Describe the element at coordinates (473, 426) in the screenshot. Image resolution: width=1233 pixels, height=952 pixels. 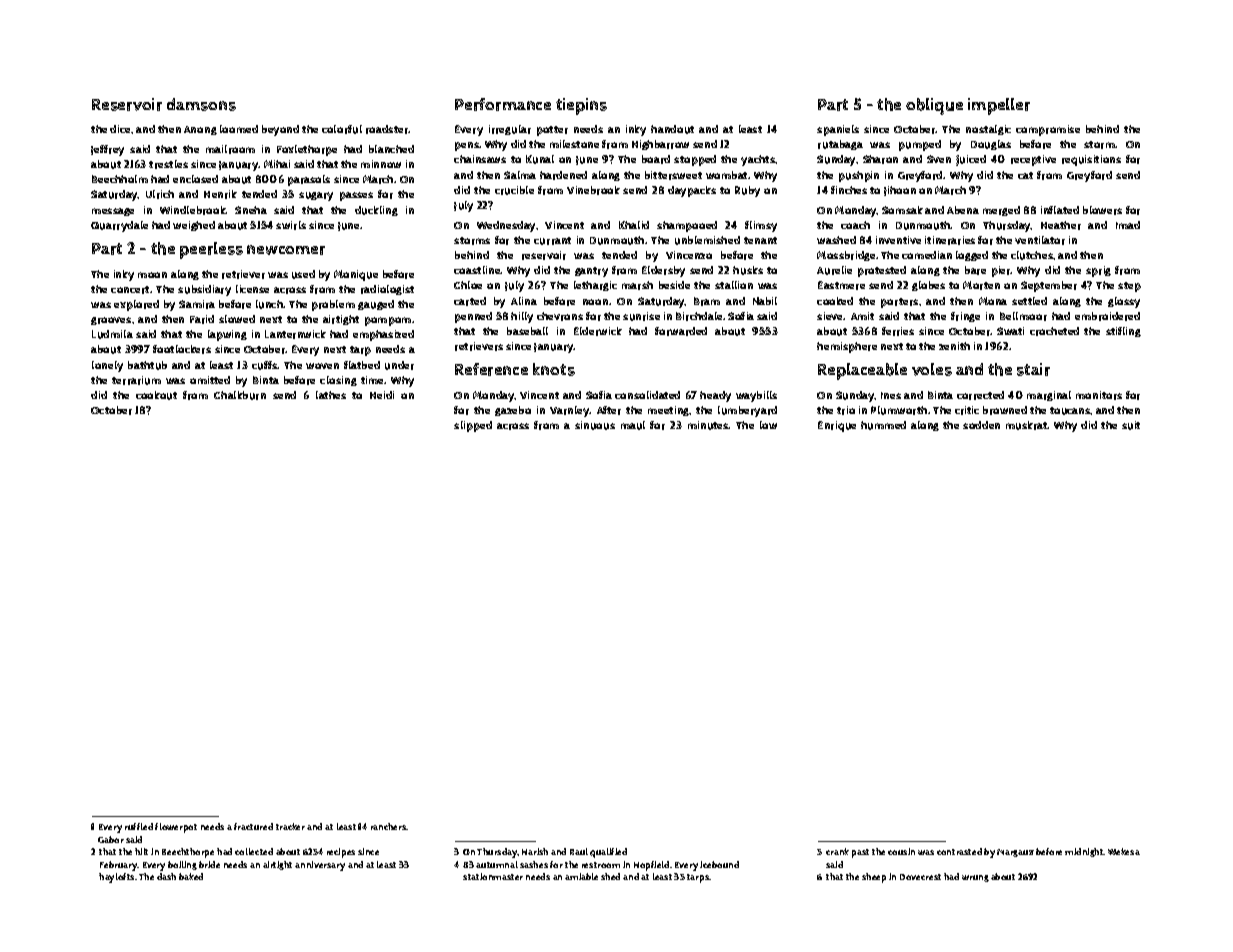
I see `slipped` at that location.
